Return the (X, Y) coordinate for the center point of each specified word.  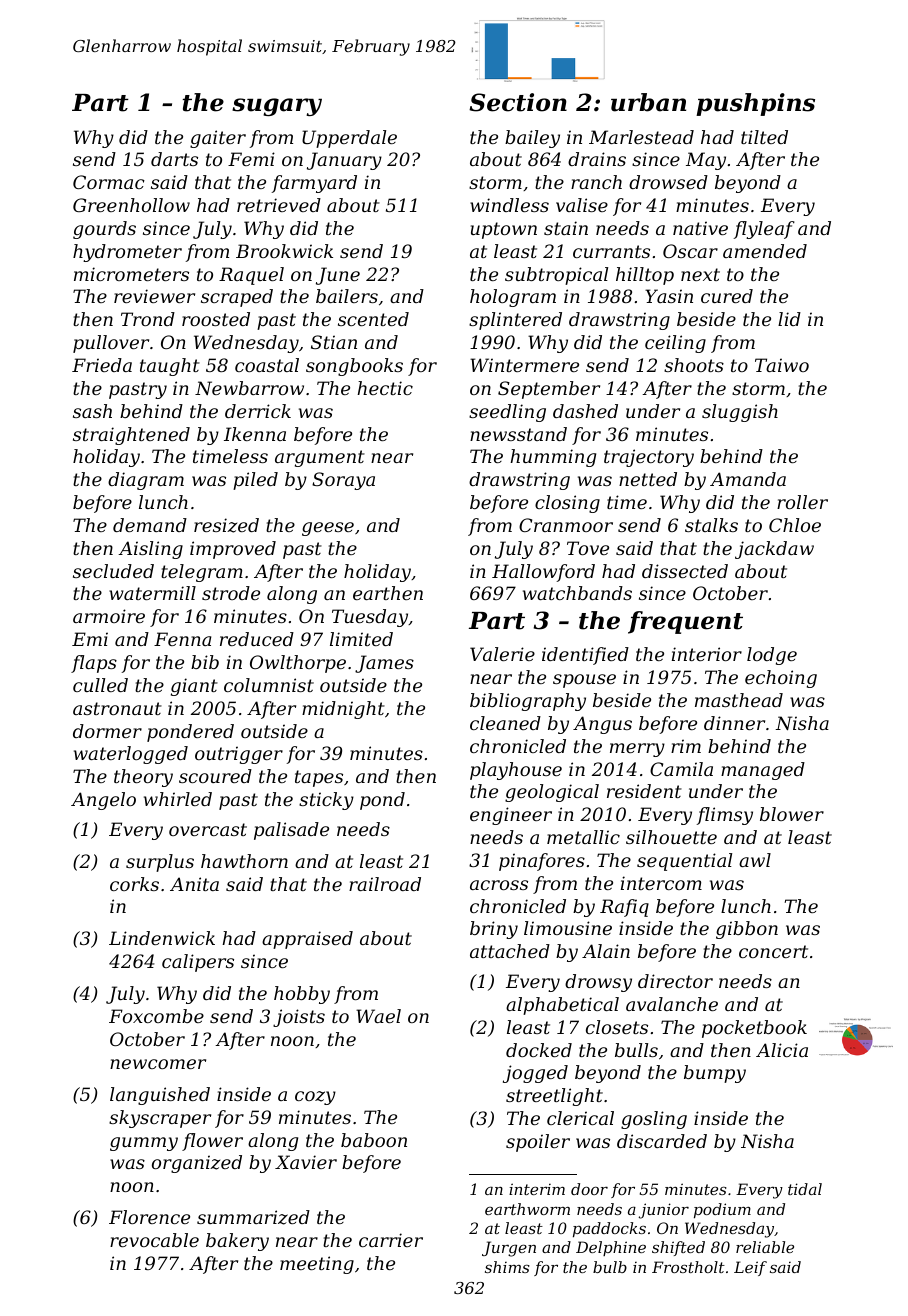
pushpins (755, 104)
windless (509, 205)
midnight (343, 710)
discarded (662, 1141)
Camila (681, 769)
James (384, 664)
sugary (277, 107)
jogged (535, 1074)
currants (611, 251)
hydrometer (127, 253)
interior (707, 654)
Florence (149, 1217)
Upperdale (349, 139)
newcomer (158, 1064)
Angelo (103, 801)
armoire (109, 616)
